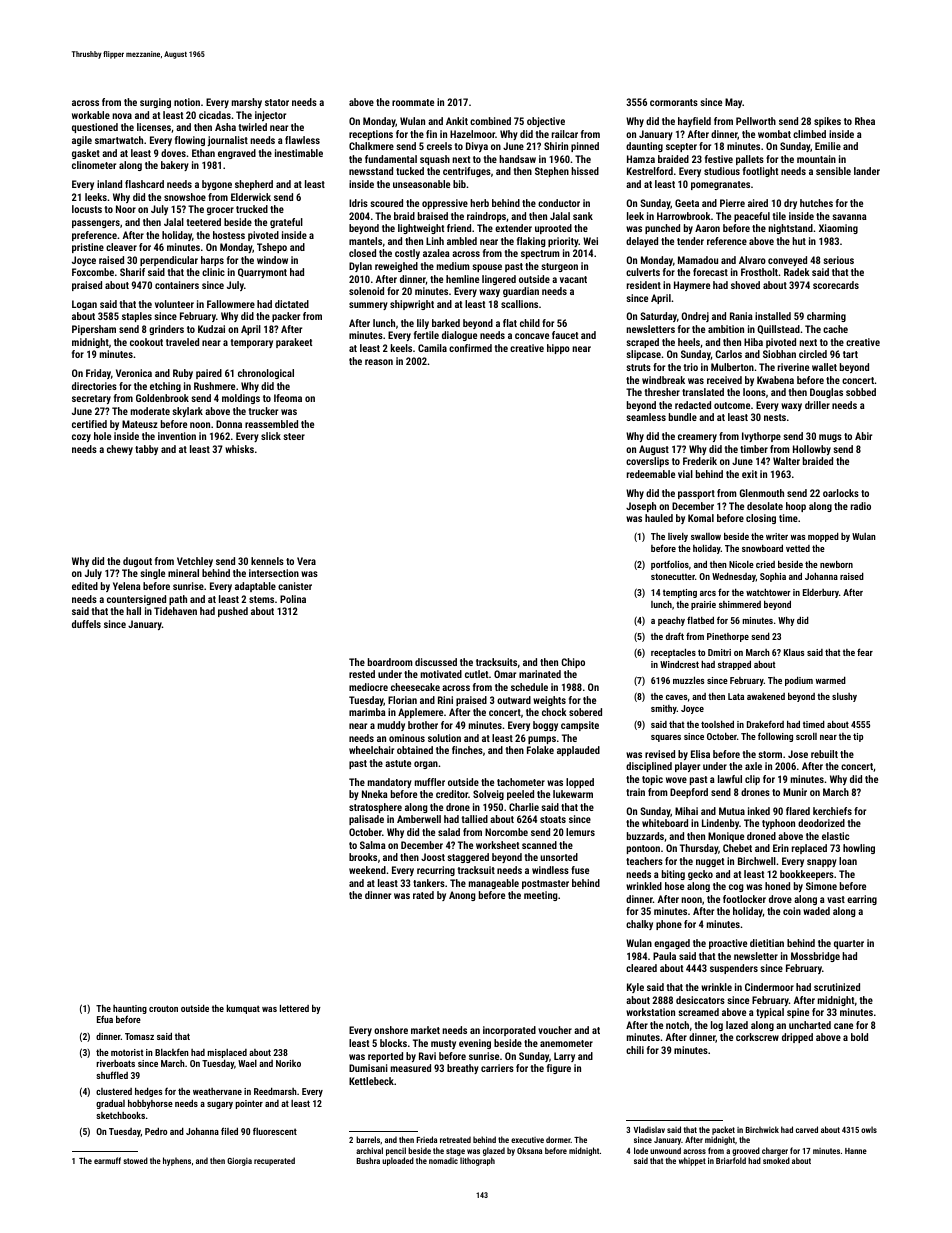 This screenshot has width=952, height=1233. What do you see at coordinates (541, 896) in the screenshot?
I see `meeting` at bounding box center [541, 896].
